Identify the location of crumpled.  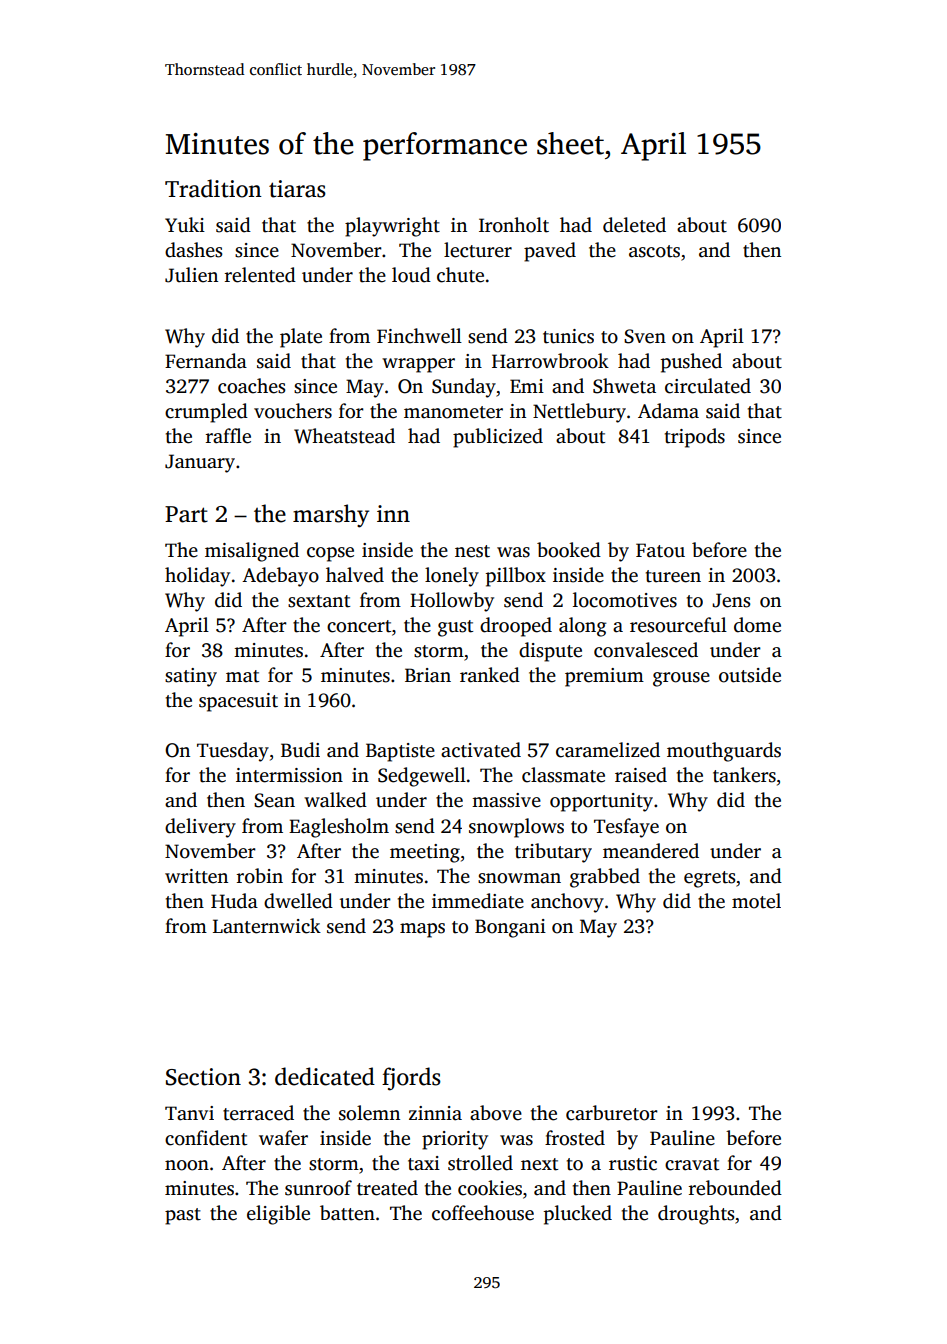
(206, 413).
